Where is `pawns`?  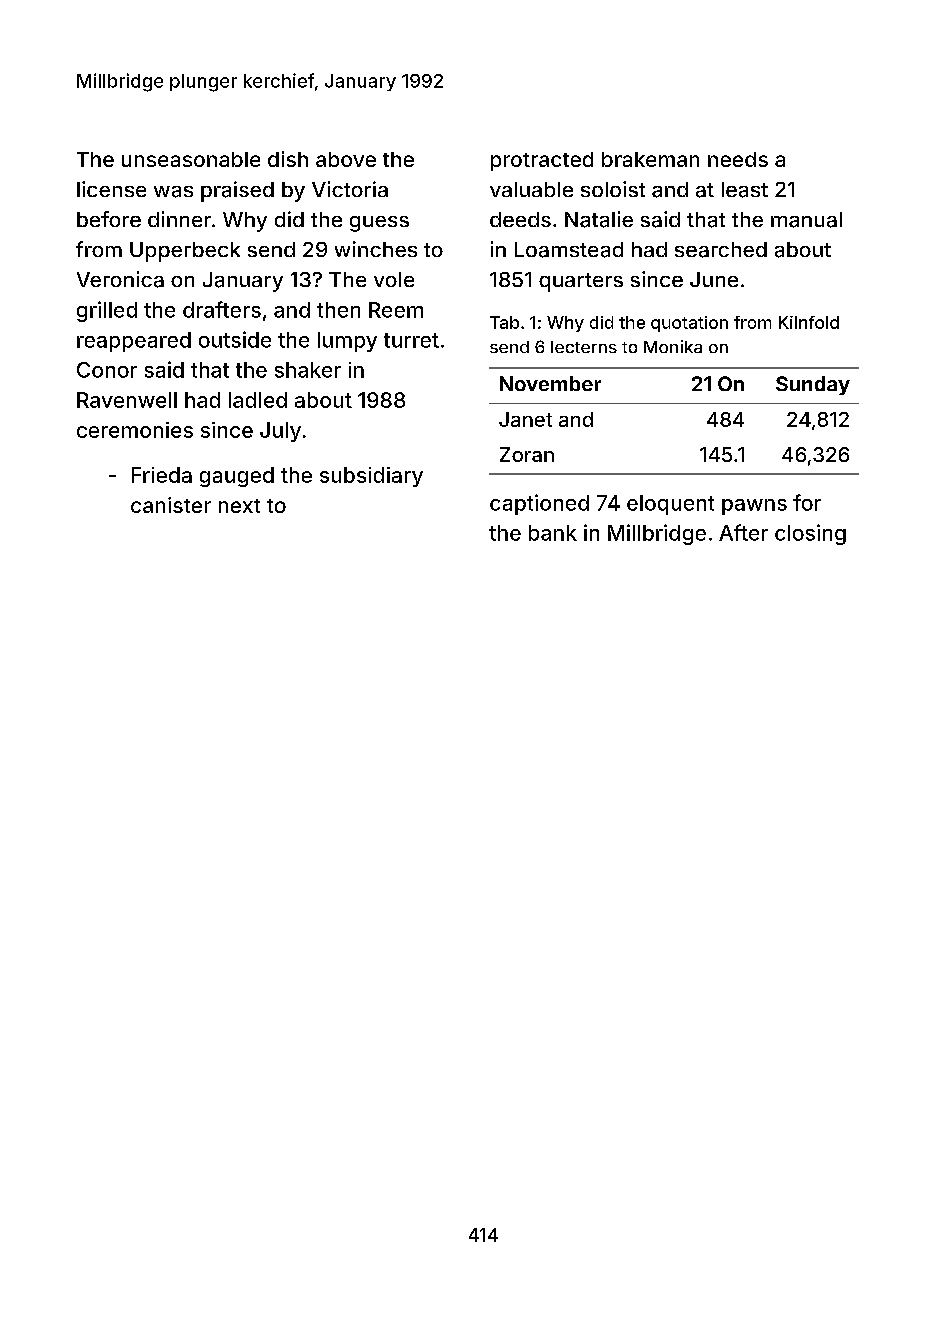 pawns is located at coordinates (754, 507).
